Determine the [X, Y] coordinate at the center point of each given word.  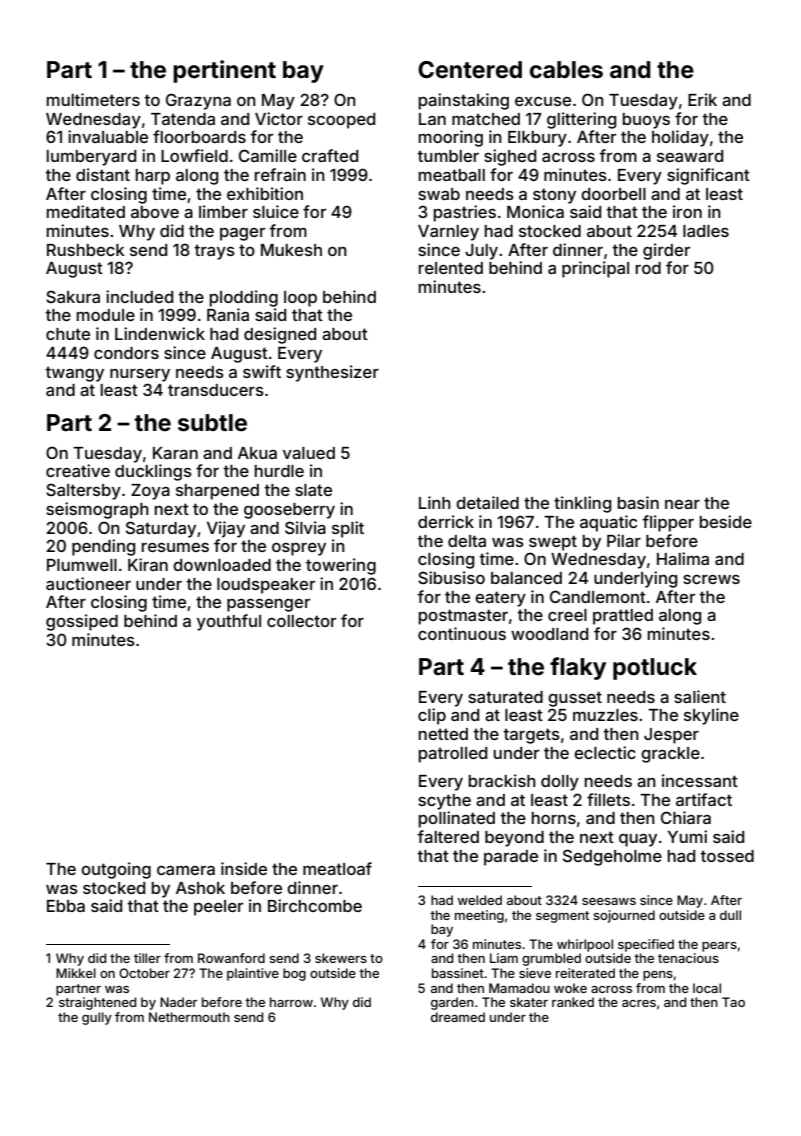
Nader [178, 1002]
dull [730, 915]
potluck [655, 669]
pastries [465, 213]
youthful [229, 622]
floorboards [199, 136]
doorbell [613, 194]
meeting [479, 916]
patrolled [453, 755]
